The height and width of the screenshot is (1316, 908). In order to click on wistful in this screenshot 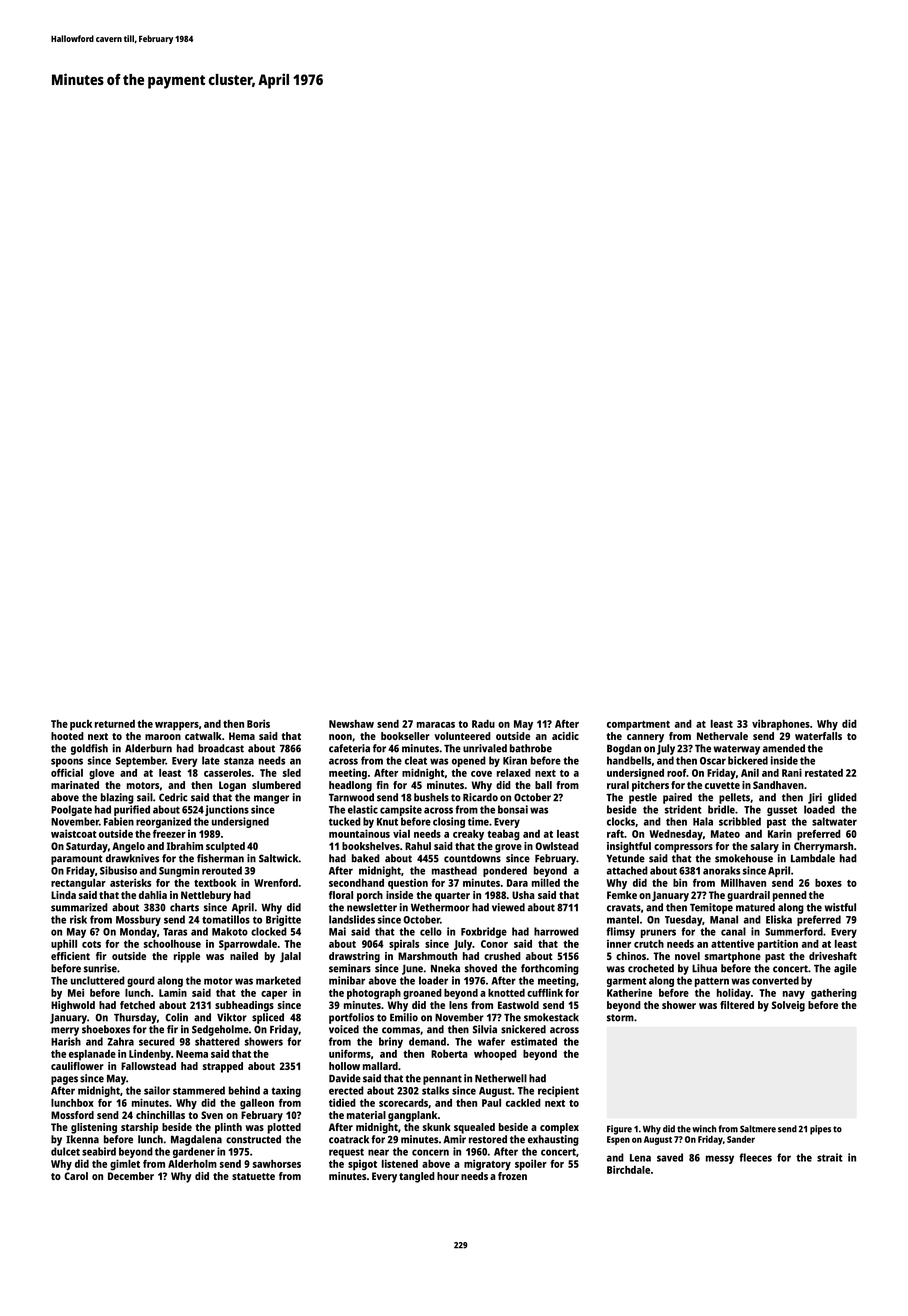, I will do `click(840, 907)`.
